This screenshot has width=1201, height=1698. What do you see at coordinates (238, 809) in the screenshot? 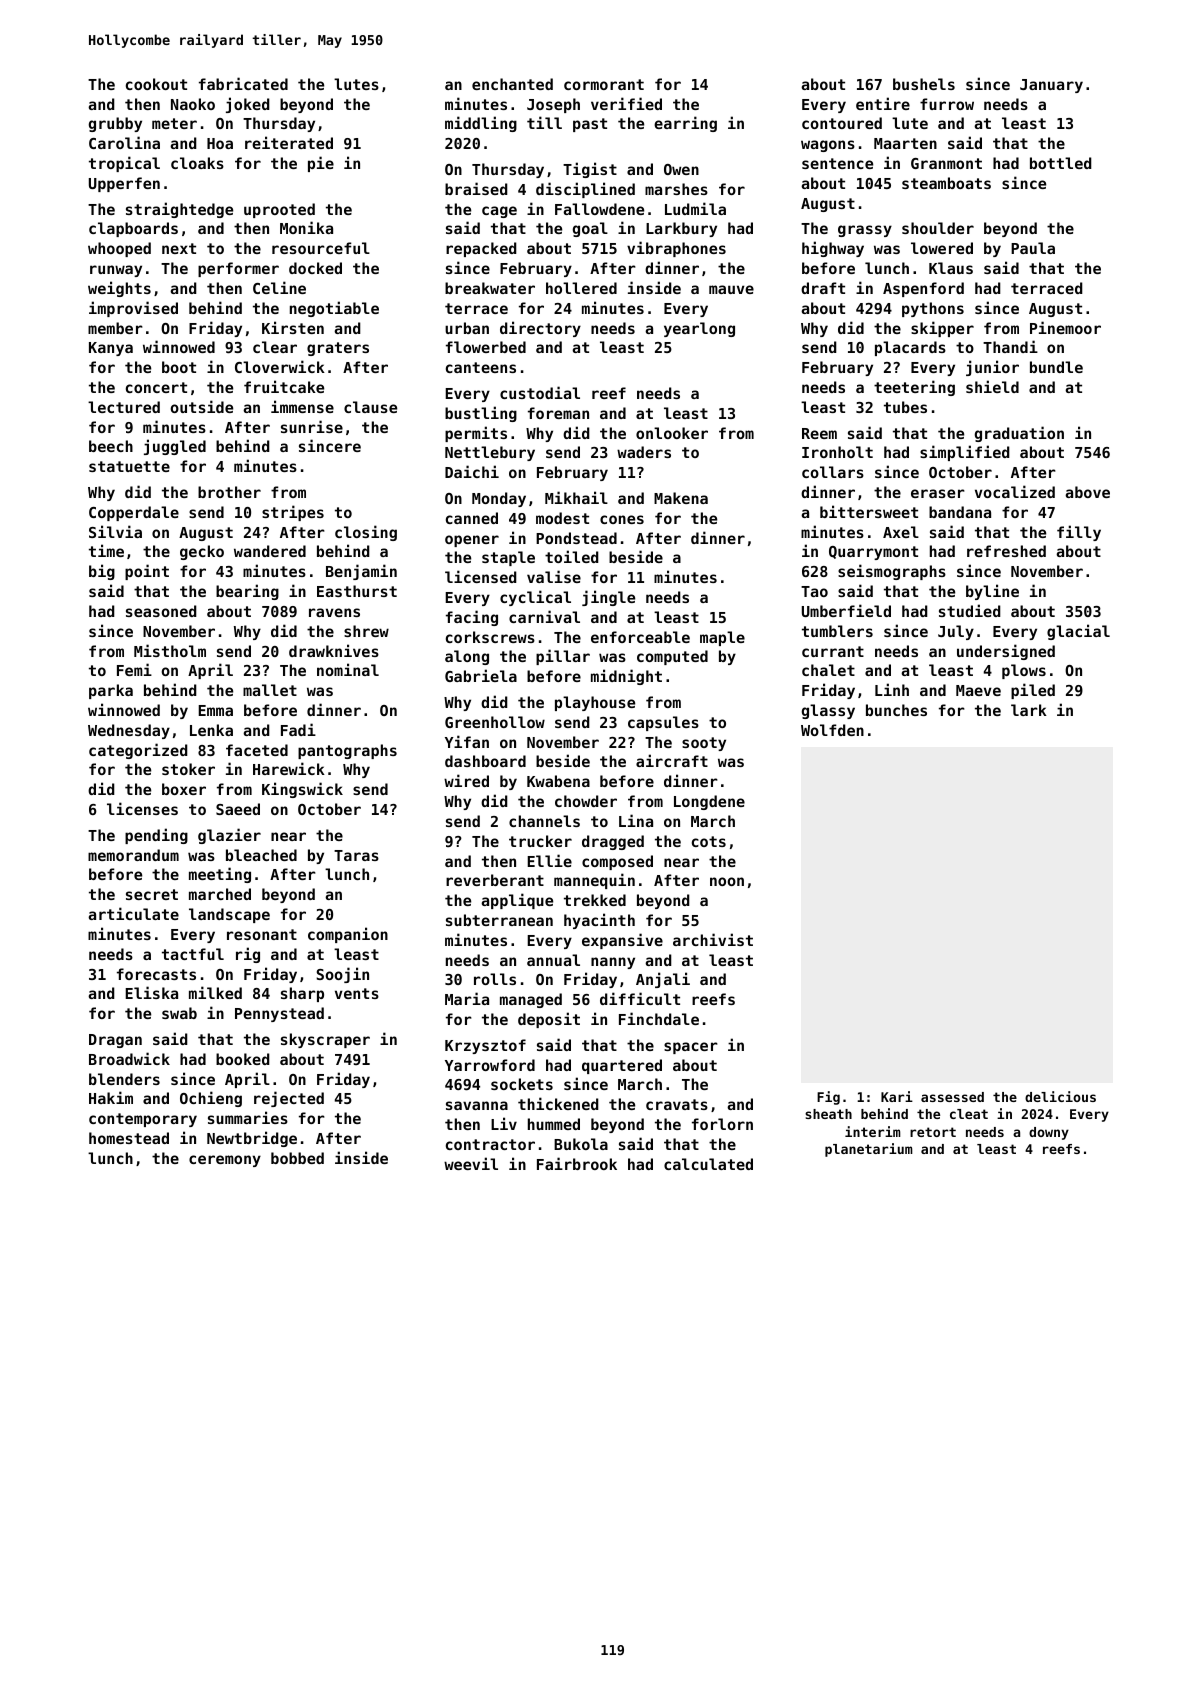
I see `Saeed` at bounding box center [238, 809].
